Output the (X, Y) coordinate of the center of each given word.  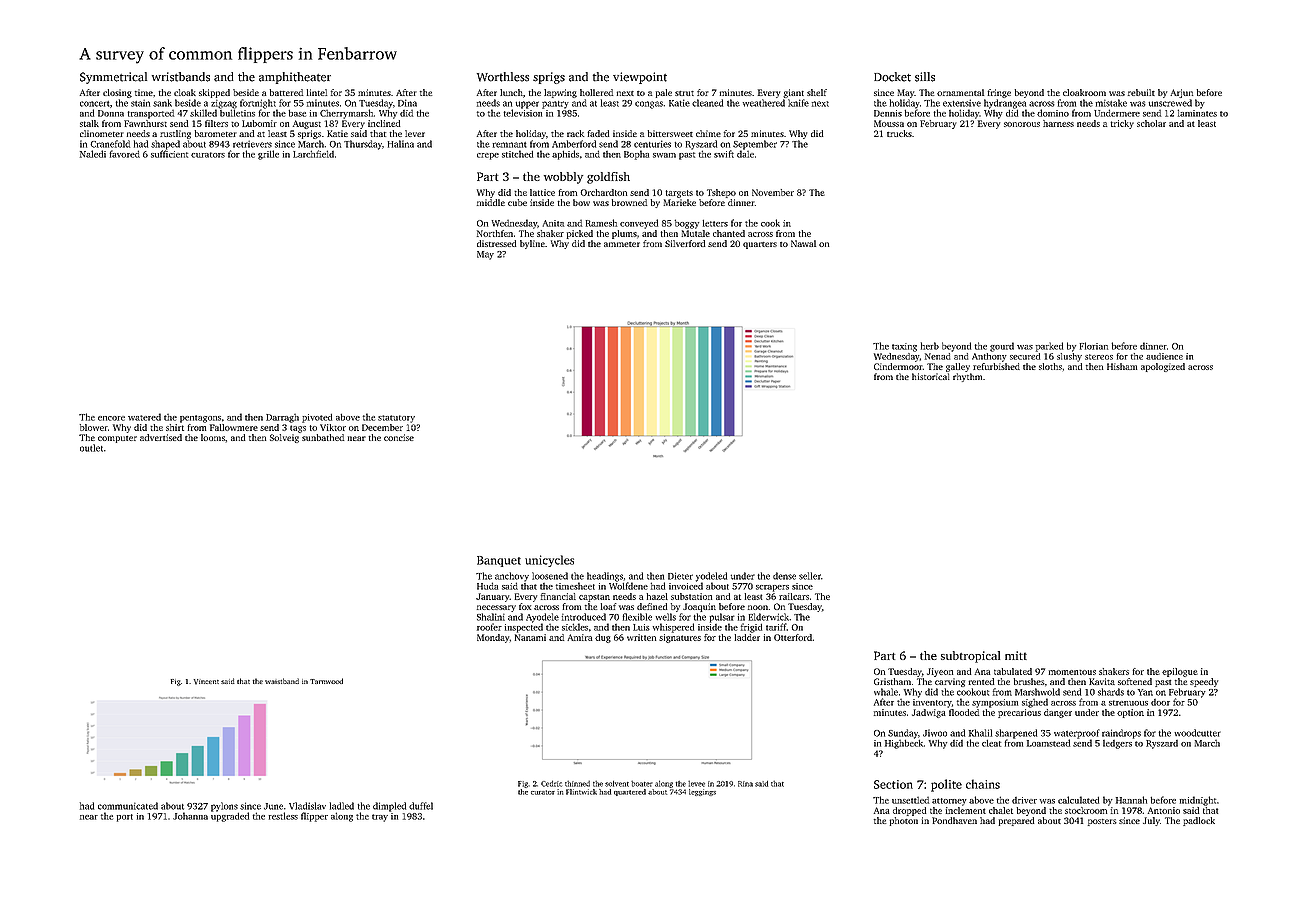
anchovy (512, 577)
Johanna (190, 816)
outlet (91, 448)
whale (886, 692)
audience (1164, 356)
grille (268, 155)
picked (579, 234)
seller (810, 576)
